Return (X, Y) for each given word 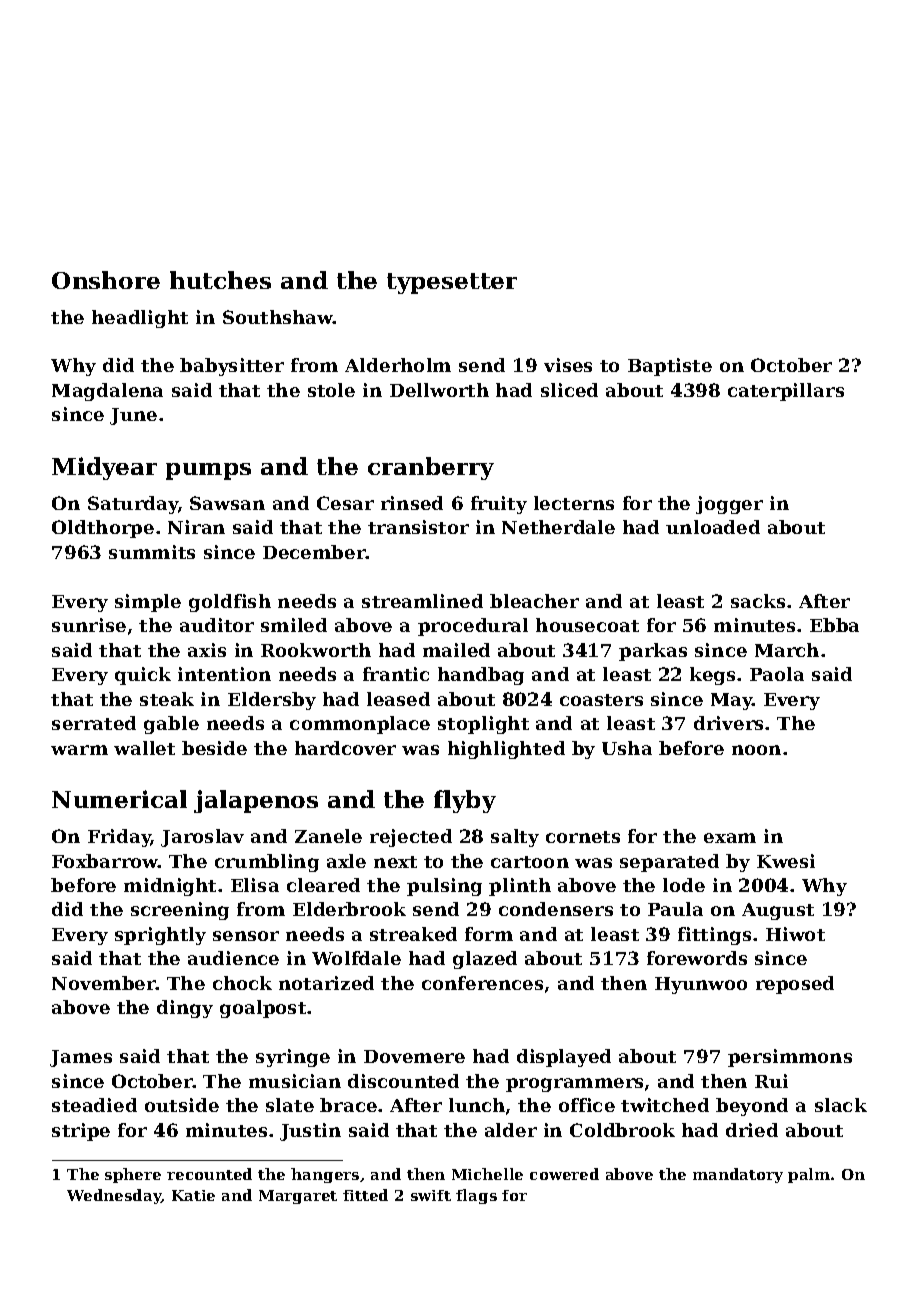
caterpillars (786, 392)
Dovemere (414, 1056)
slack (841, 1105)
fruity (499, 505)
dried (752, 1130)
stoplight (483, 725)
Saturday (133, 505)
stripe (81, 1132)
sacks (758, 601)
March (787, 650)
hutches (220, 280)
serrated (94, 723)
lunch (477, 1105)
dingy (185, 1009)
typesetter (452, 283)
